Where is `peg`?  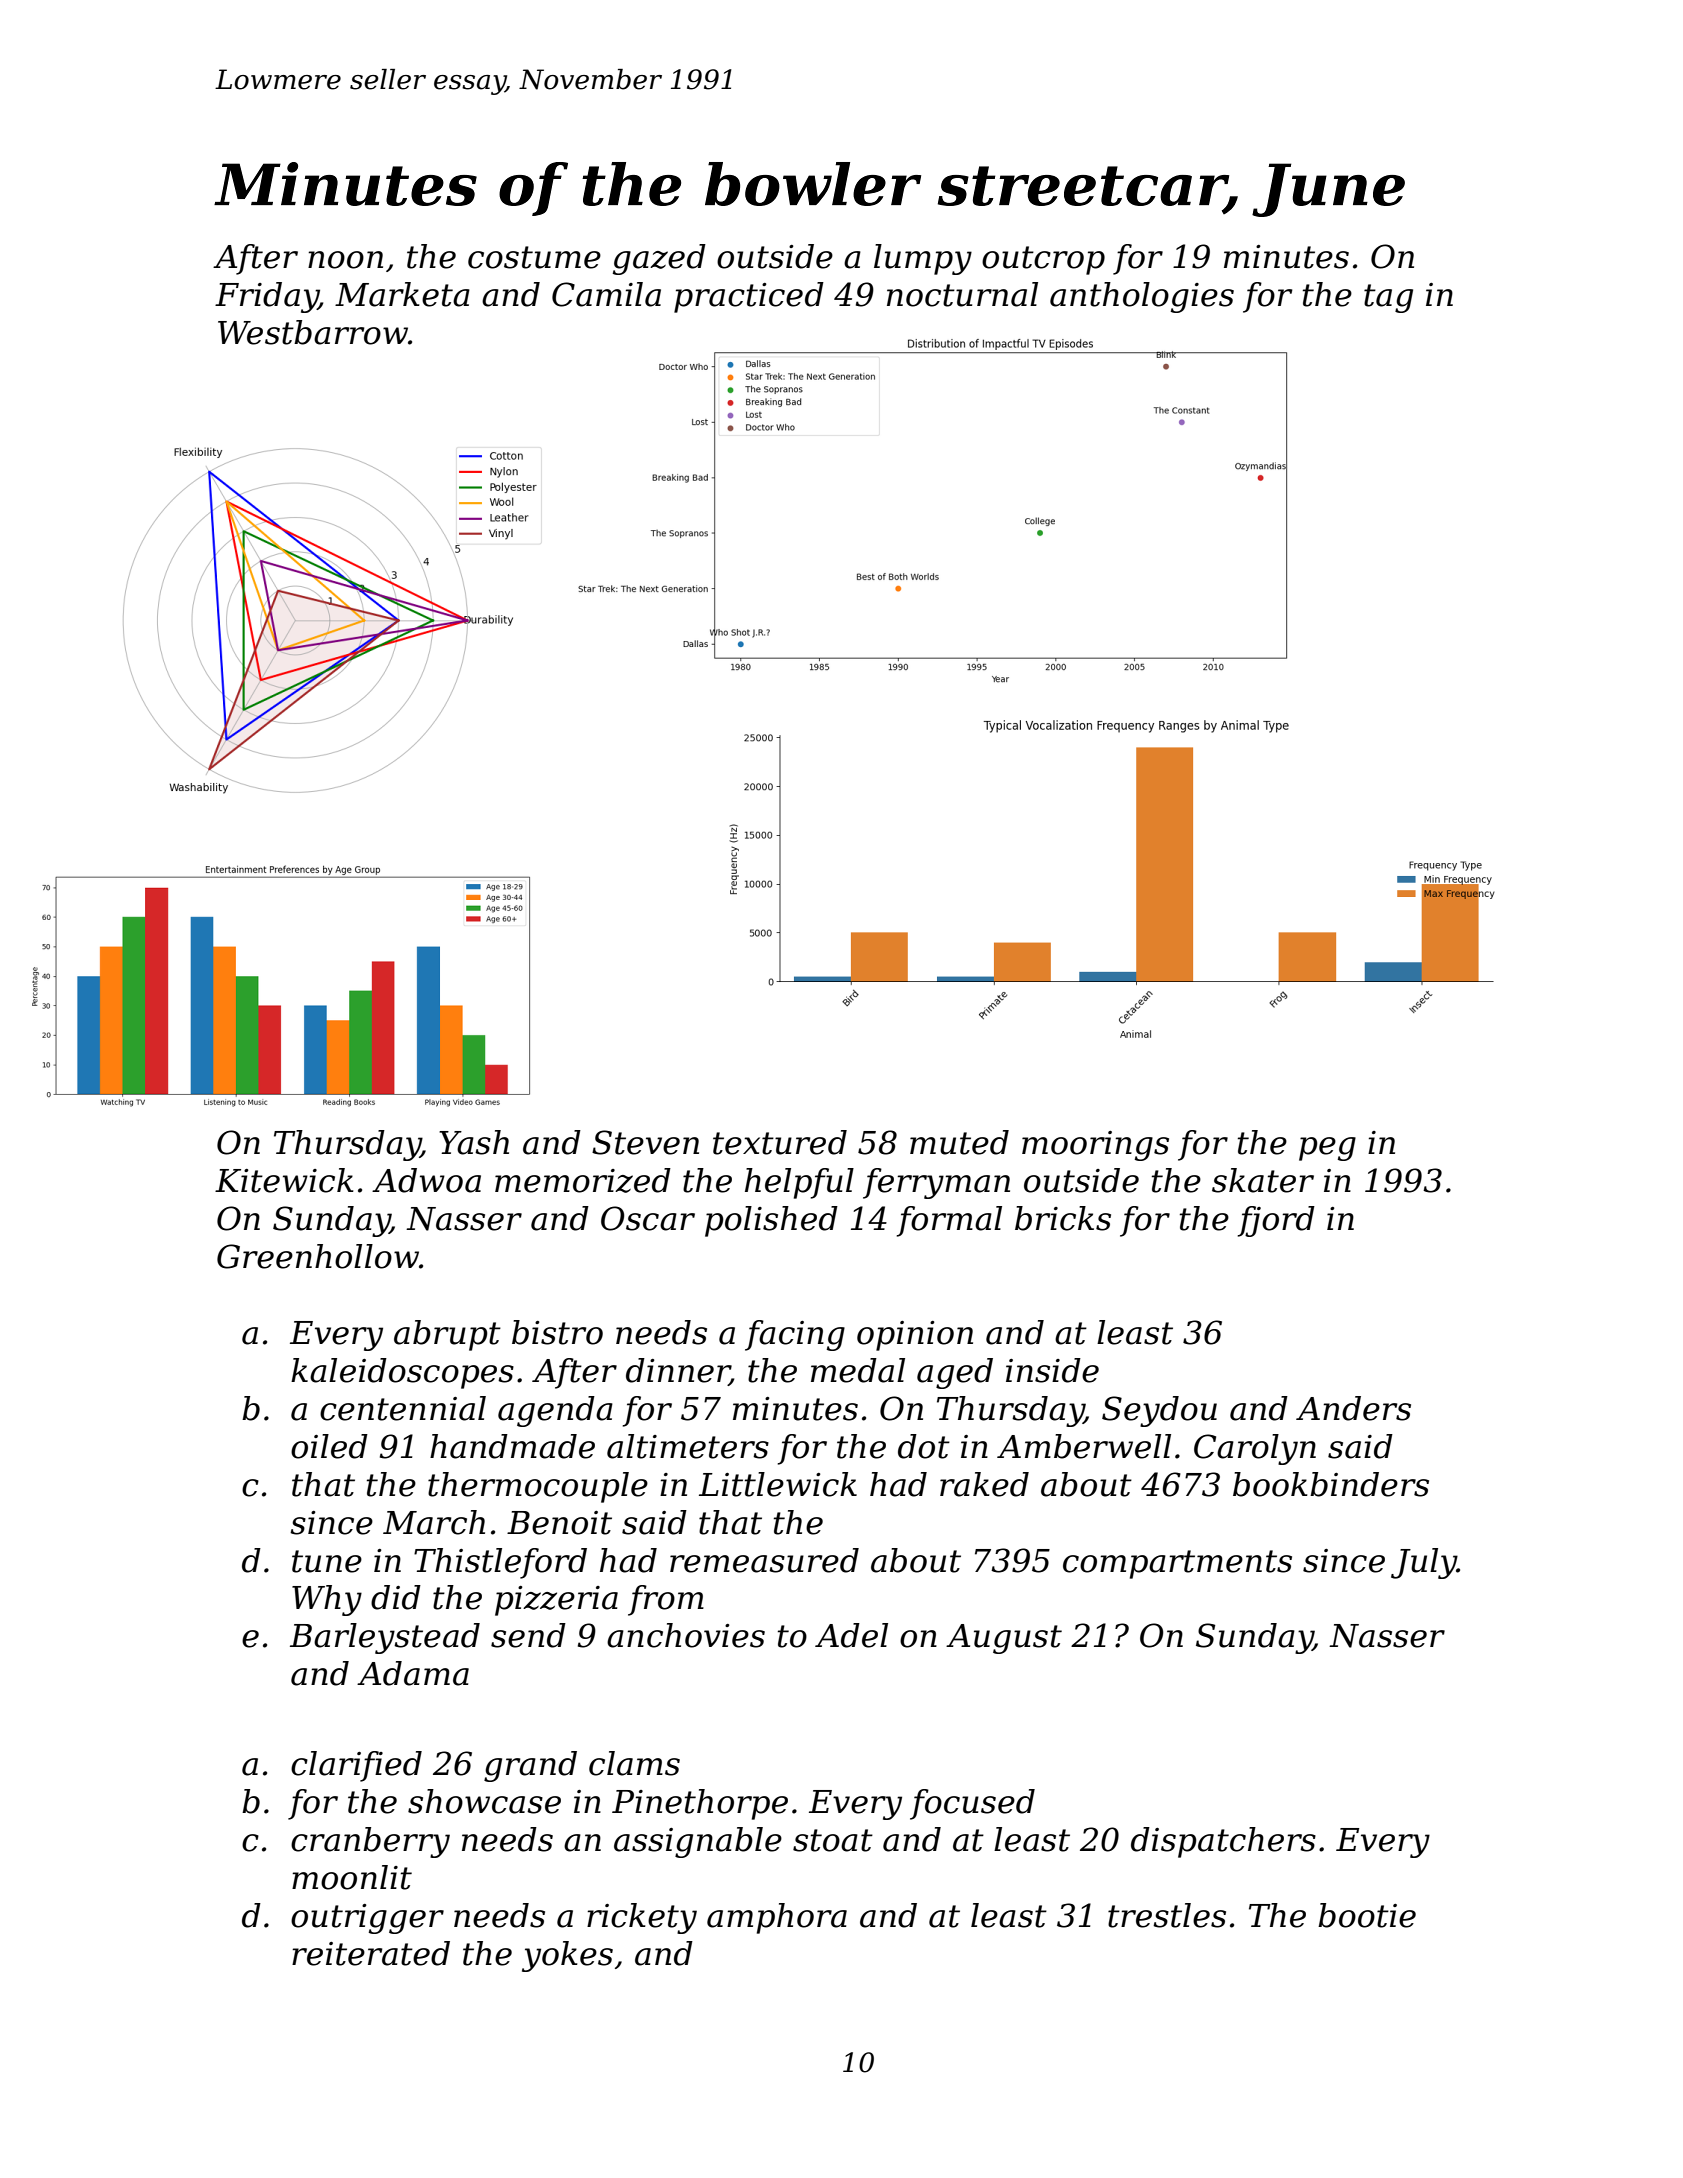
peg is located at coordinates (1327, 1149).
